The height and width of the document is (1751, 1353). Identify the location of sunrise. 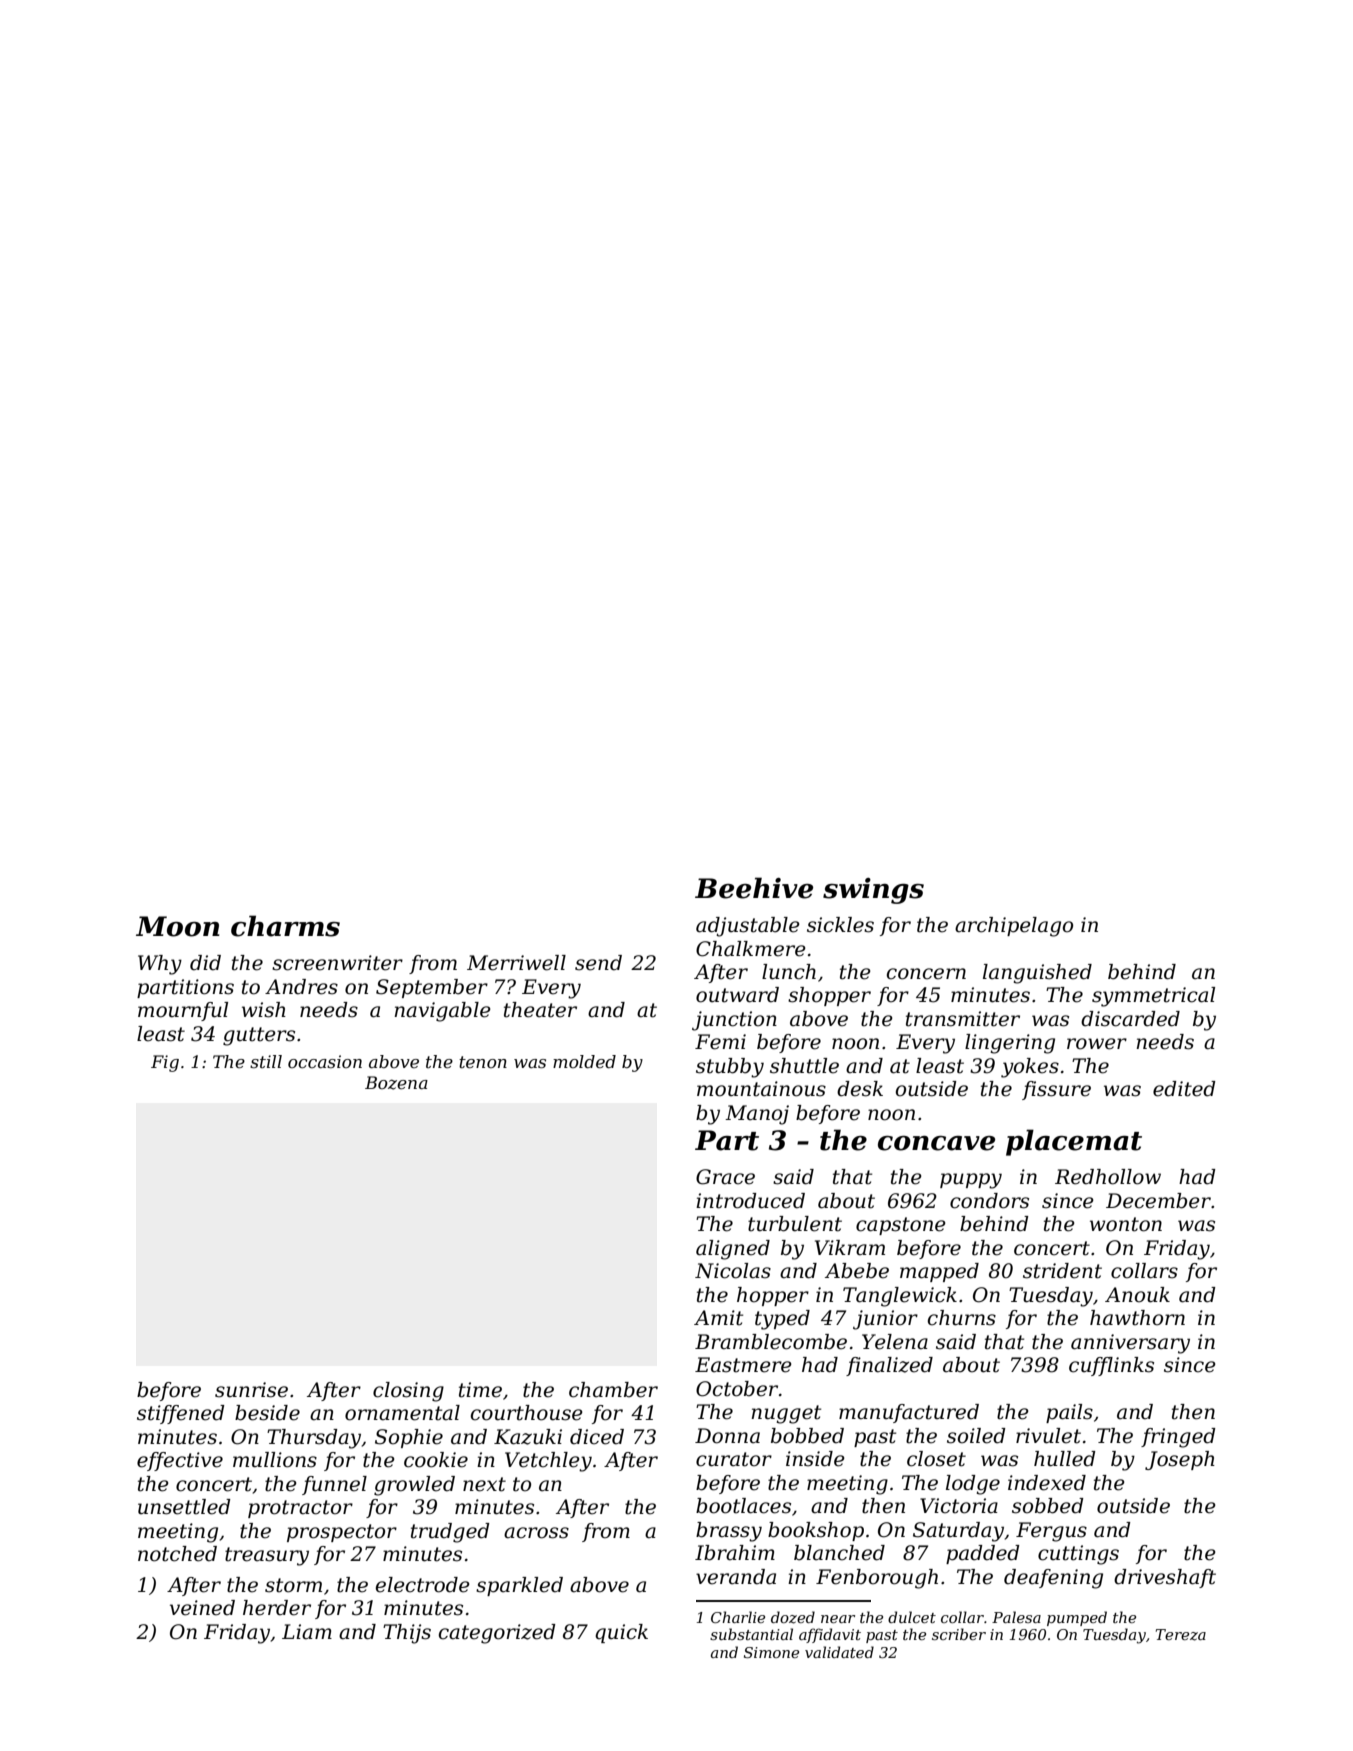
(251, 1390).
